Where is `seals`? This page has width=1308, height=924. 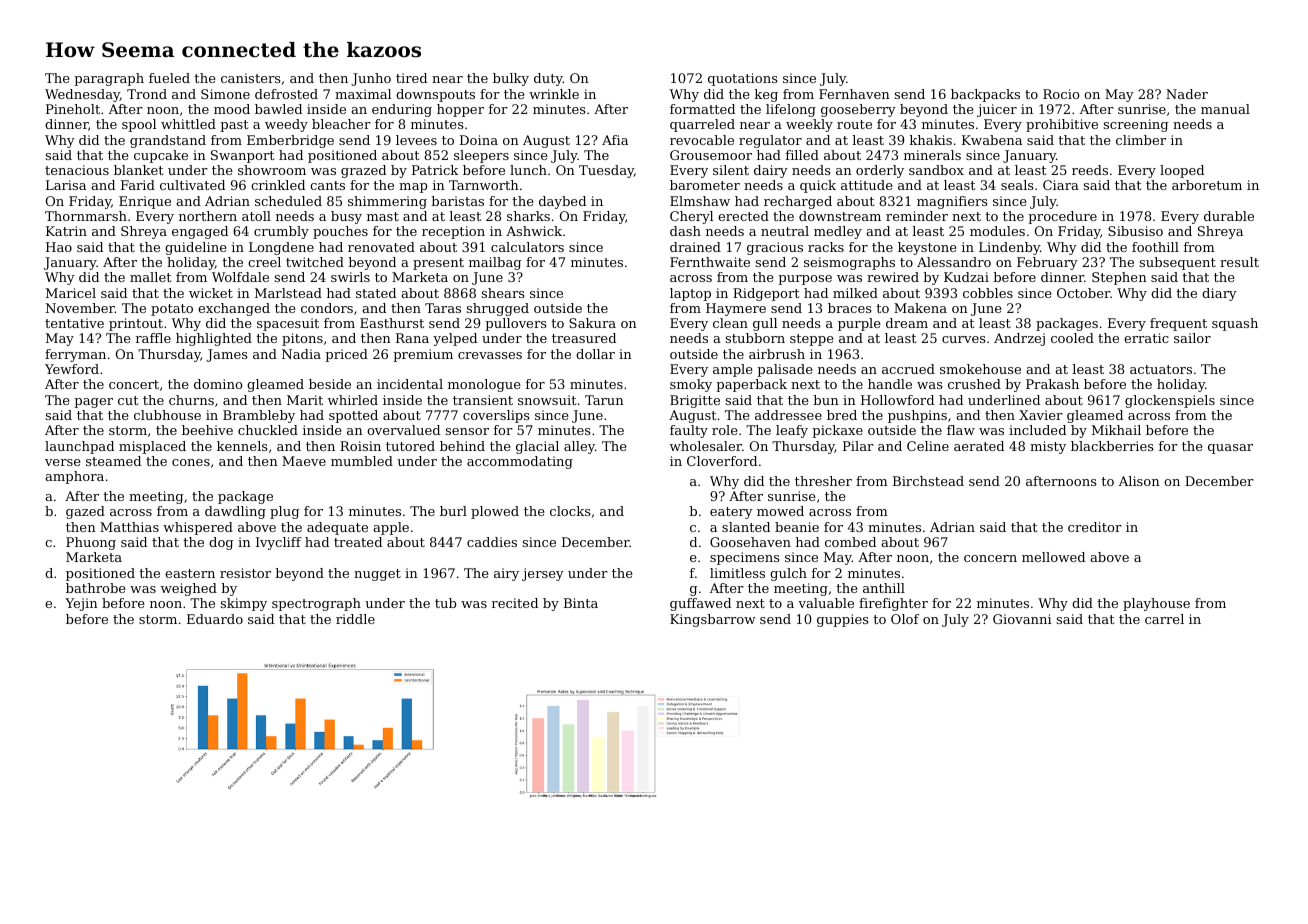
seals is located at coordinates (1017, 185).
